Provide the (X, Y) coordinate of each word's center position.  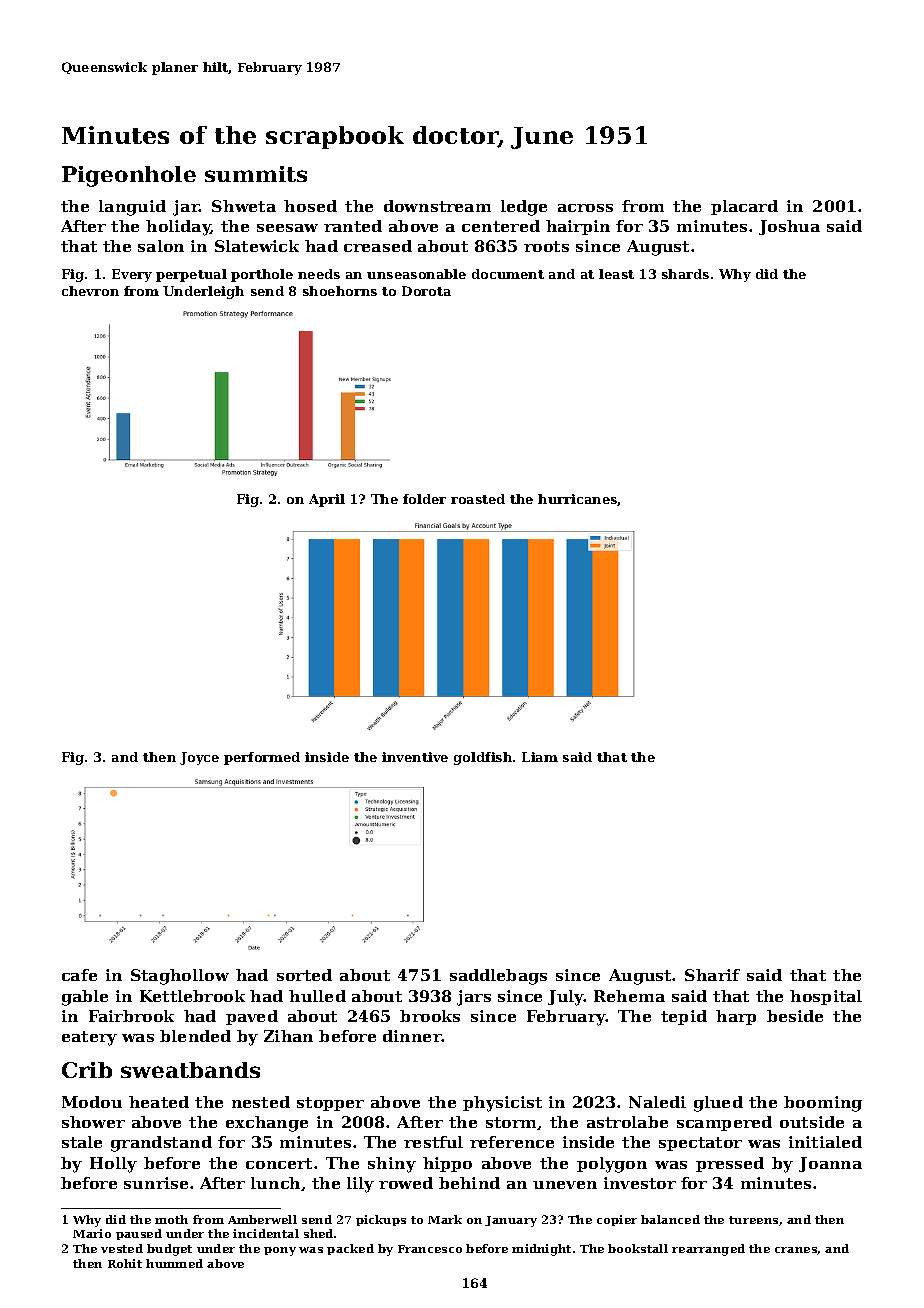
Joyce (199, 758)
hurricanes (578, 500)
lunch (275, 1183)
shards (685, 274)
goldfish (483, 758)
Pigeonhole (129, 176)
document (508, 274)
